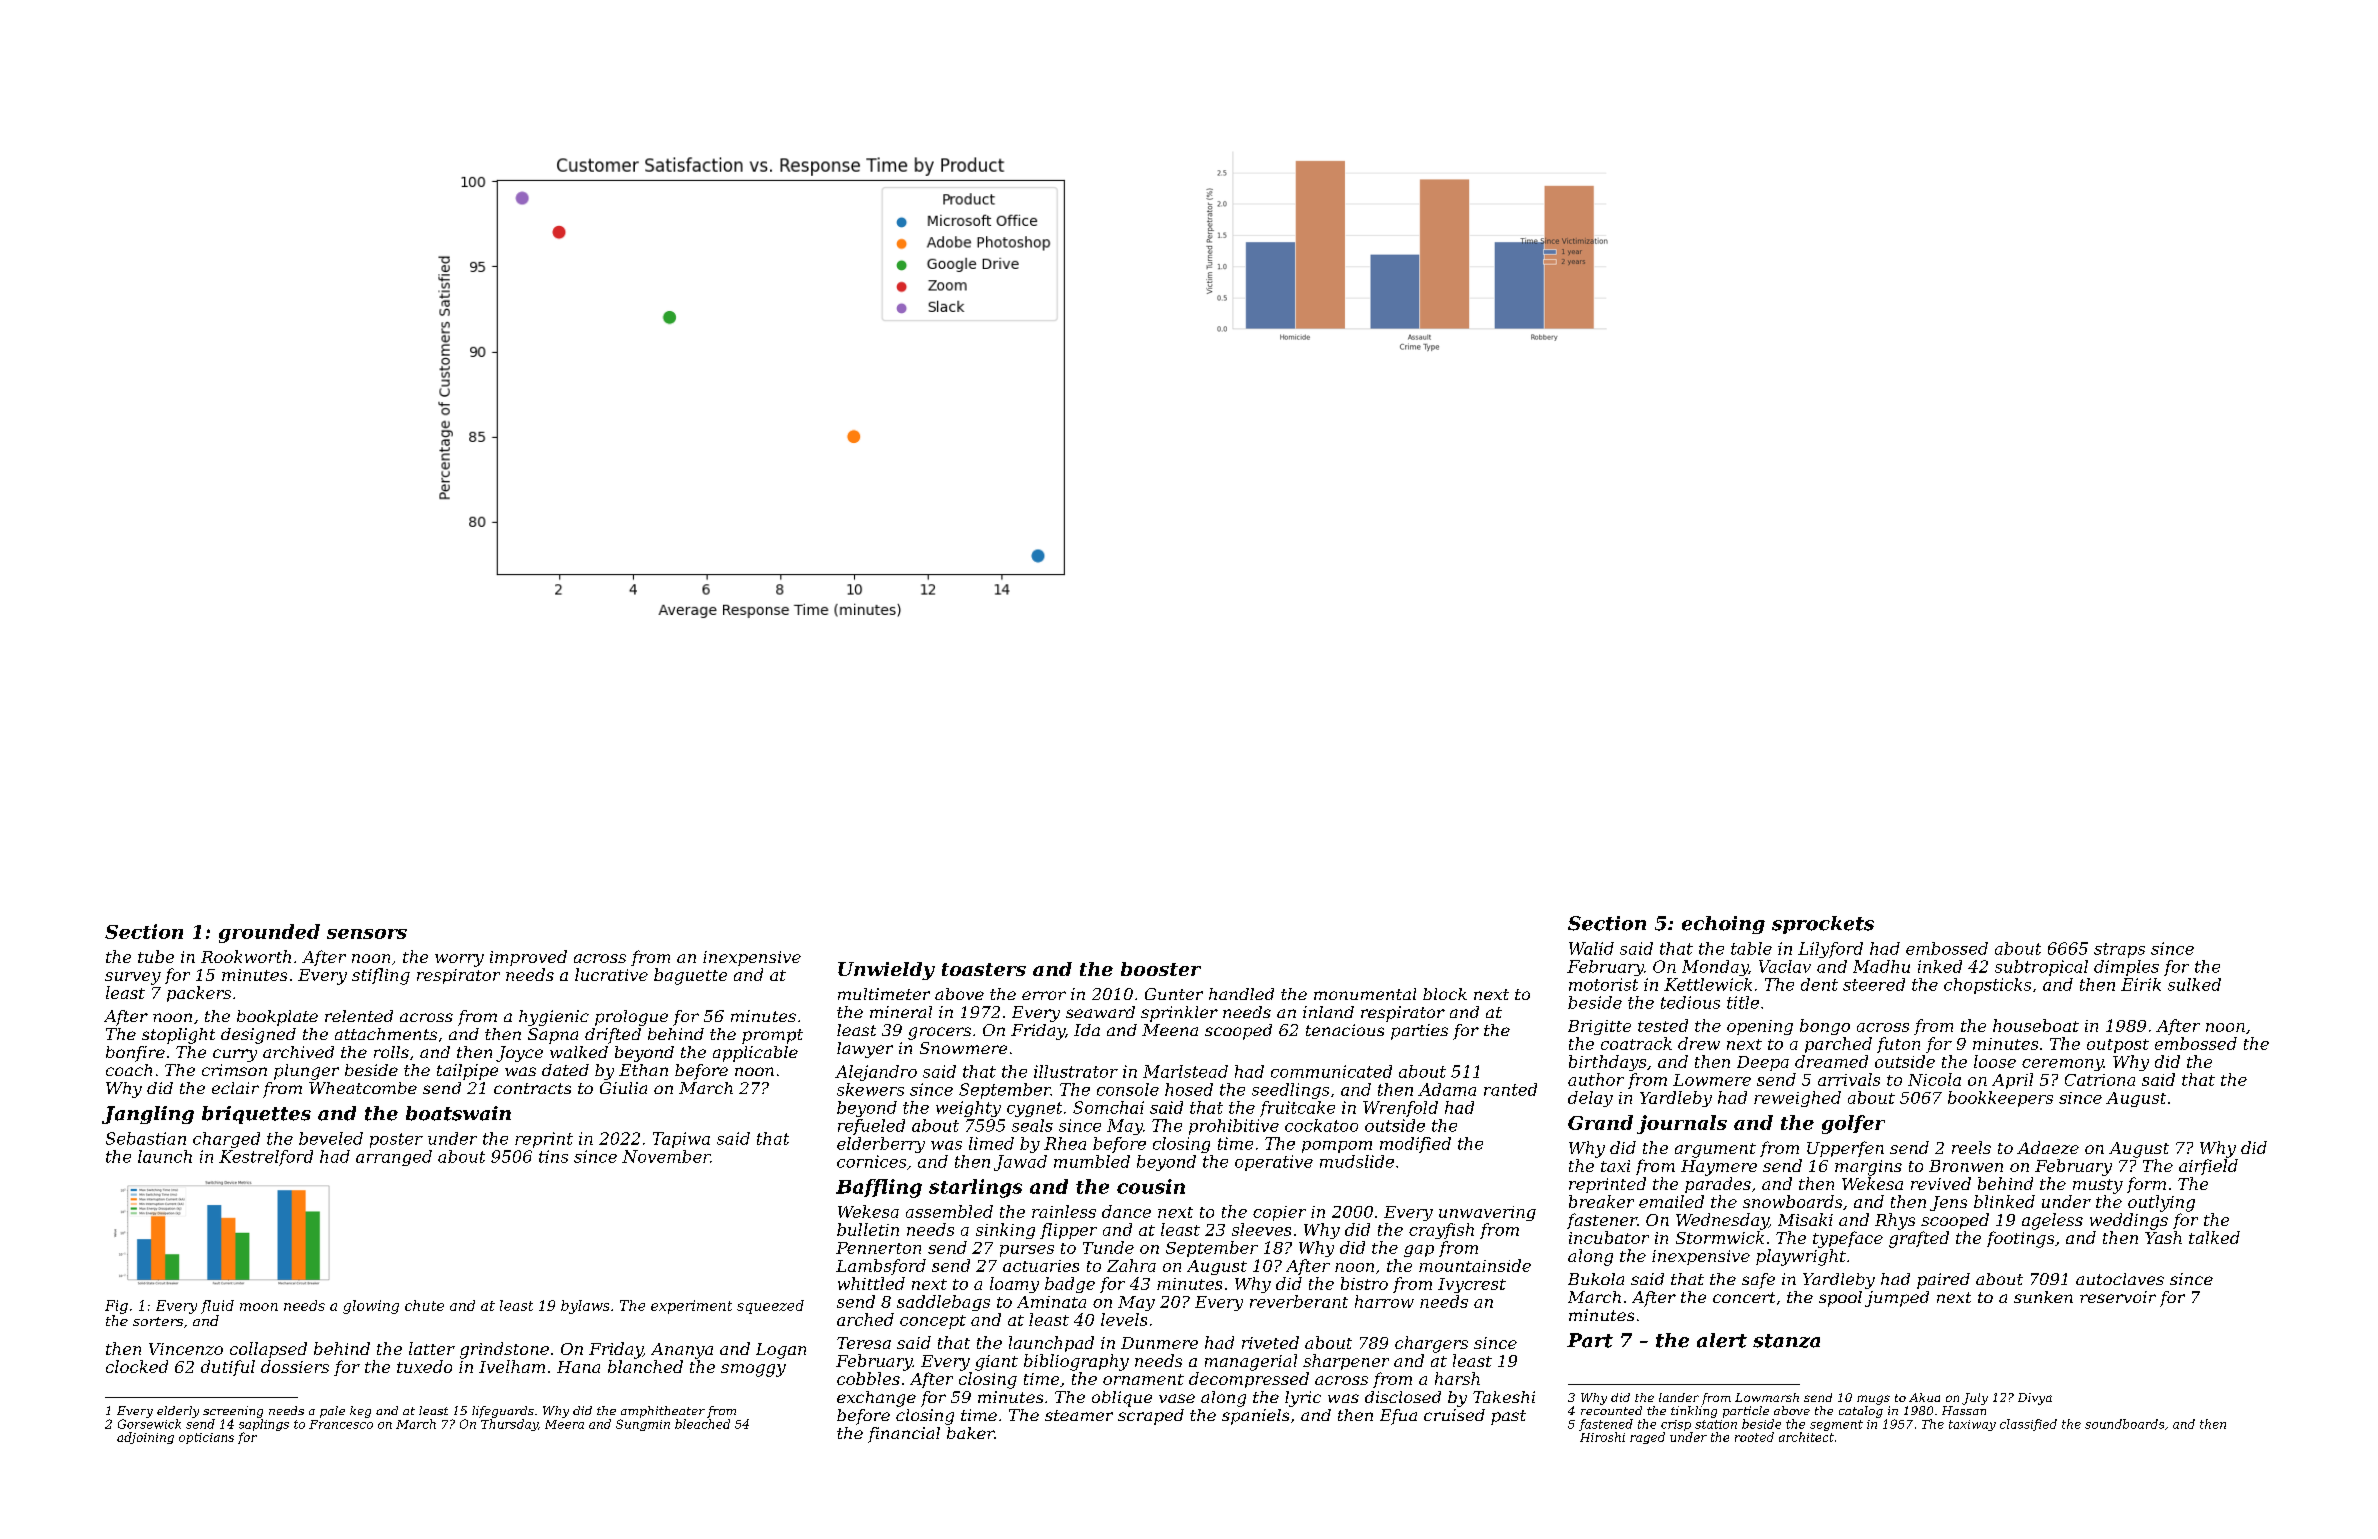  Describe the element at coordinates (2120, 1279) in the screenshot. I see `autoclaves` at that location.
